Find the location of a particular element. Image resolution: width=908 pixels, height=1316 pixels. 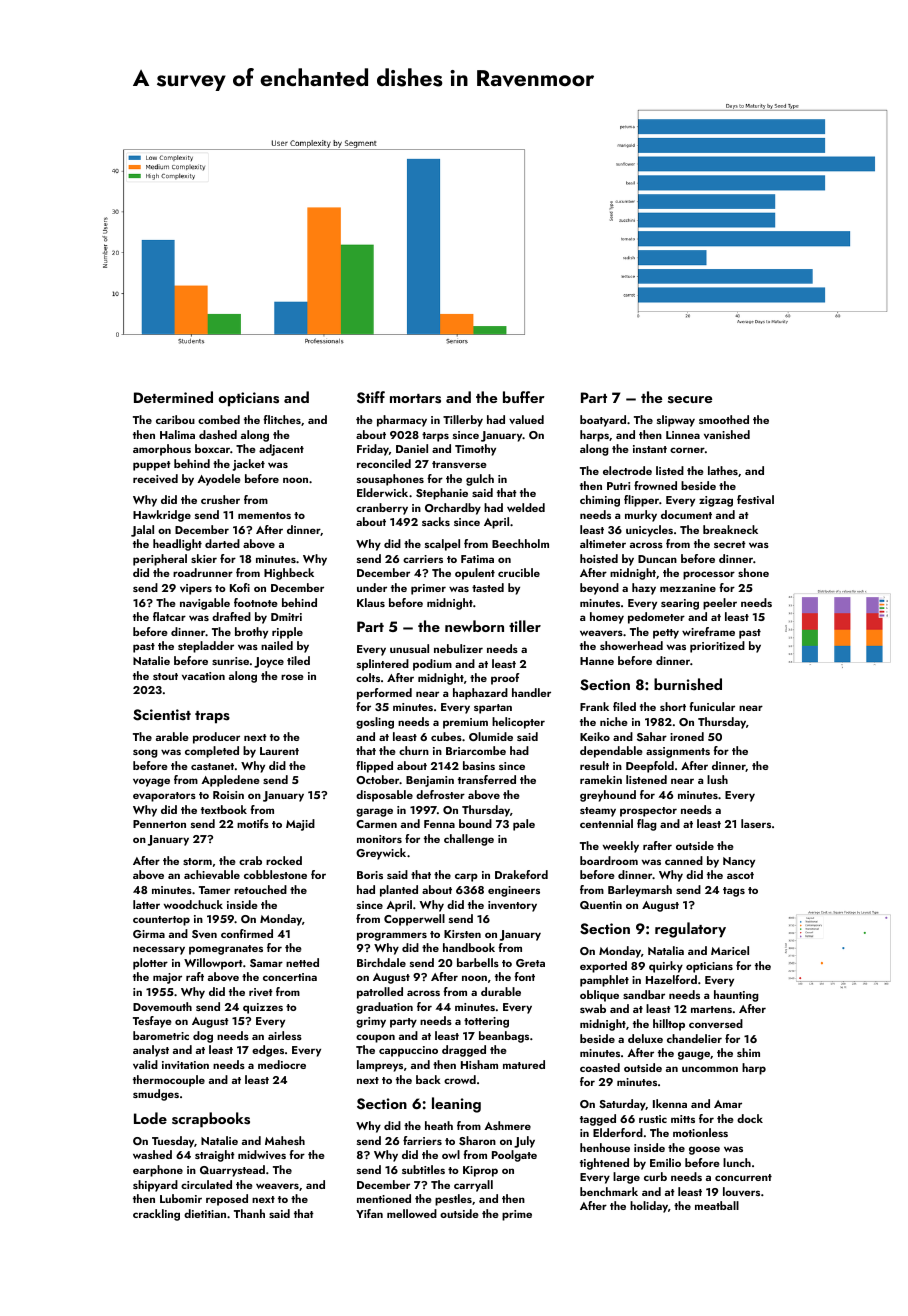

tottering is located at coordinates (486, 1022).
